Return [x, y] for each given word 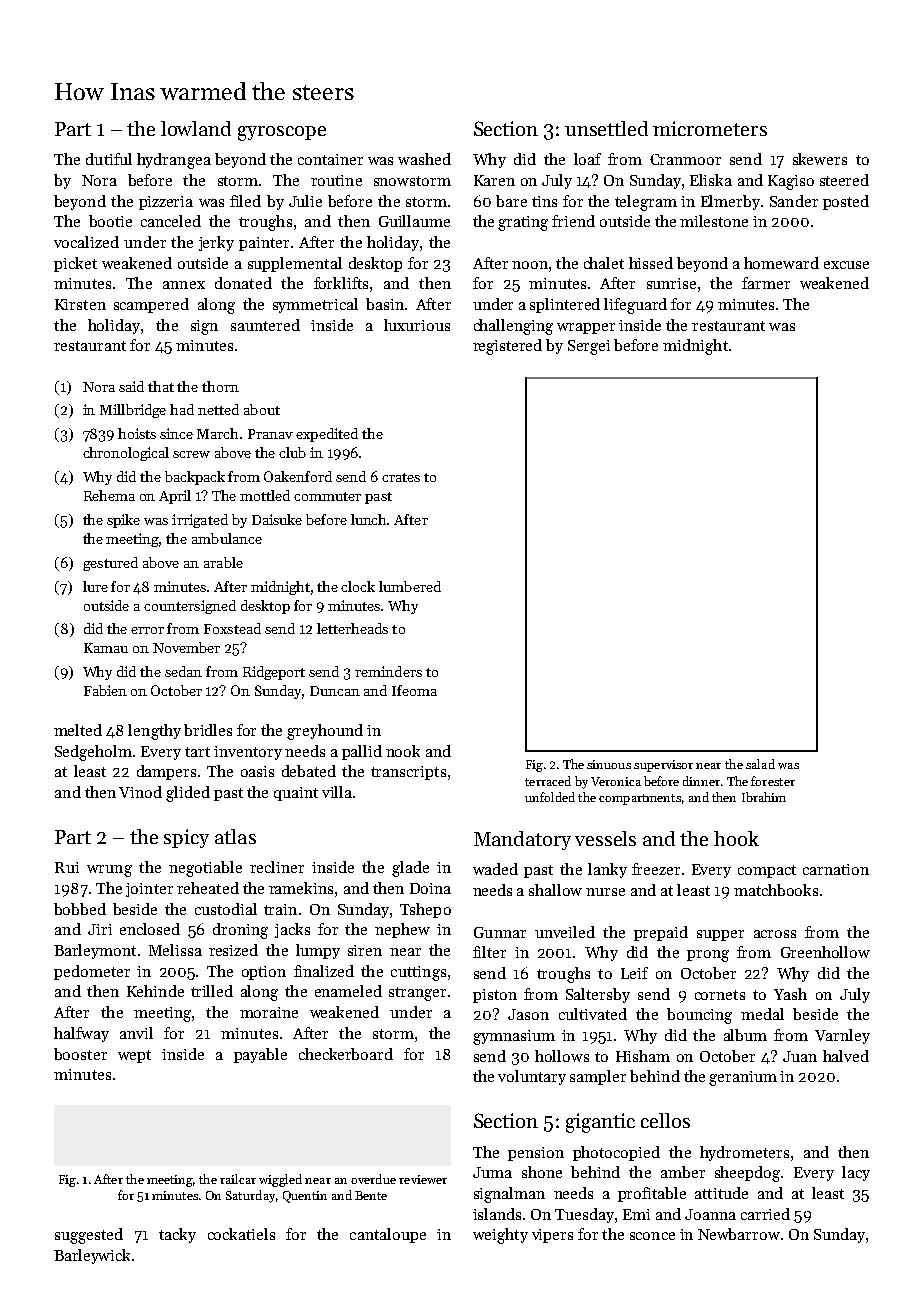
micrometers [710, 128]
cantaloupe [388, 1235]
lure [95, 586]
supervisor [663, 766]
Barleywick [92, 1256]
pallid [362, 752]
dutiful [109, 159]
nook [403, 751]
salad [760, 764]
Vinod [140, 792]
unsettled [606, 128]
